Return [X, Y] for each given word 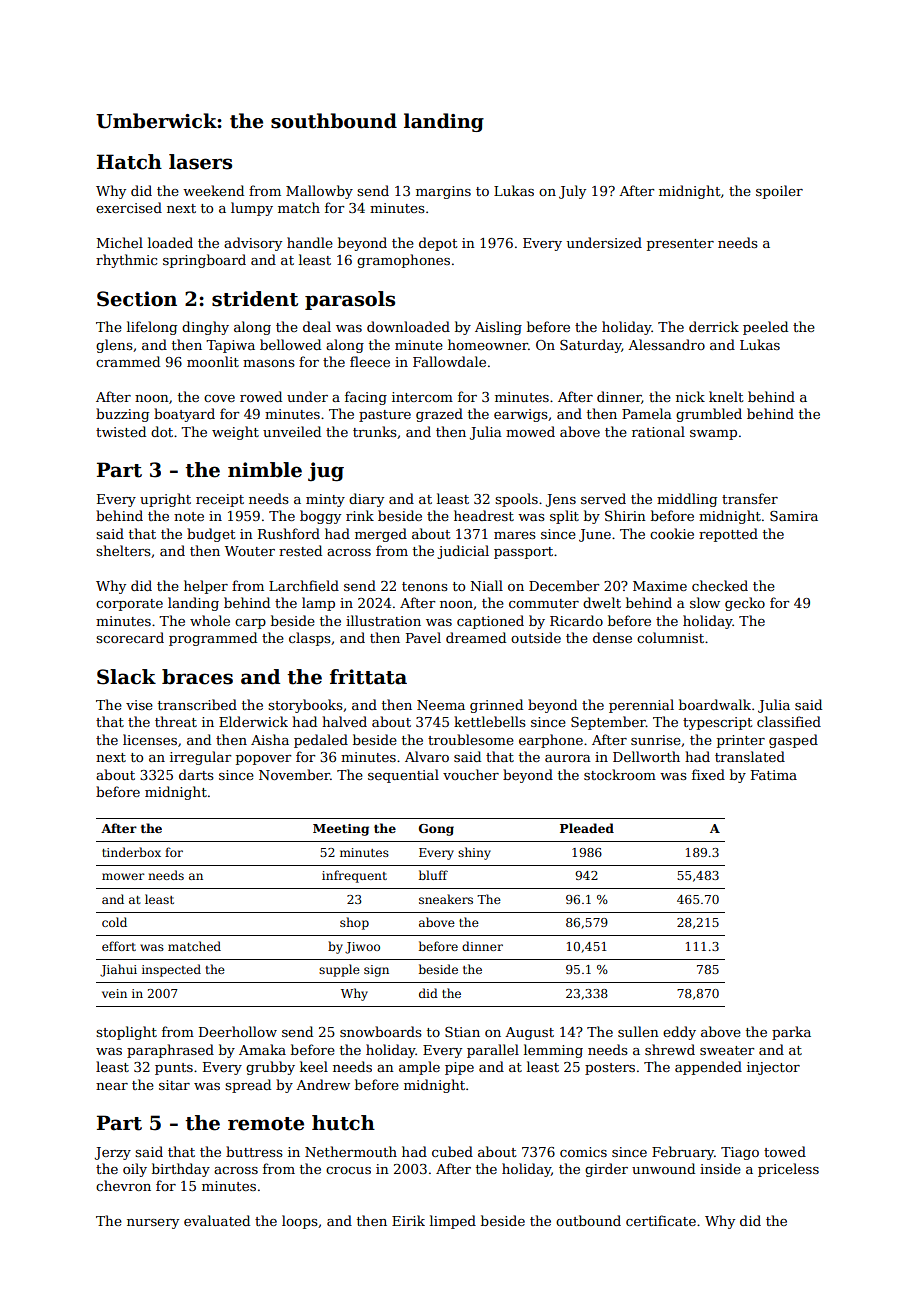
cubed [452, 1151]
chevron [123, 1185]
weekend [213, 190]
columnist [670, 637]
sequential [403, 776]
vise [139, 705]
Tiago [740, 1153]
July [572, 192]
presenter [680, 245]
